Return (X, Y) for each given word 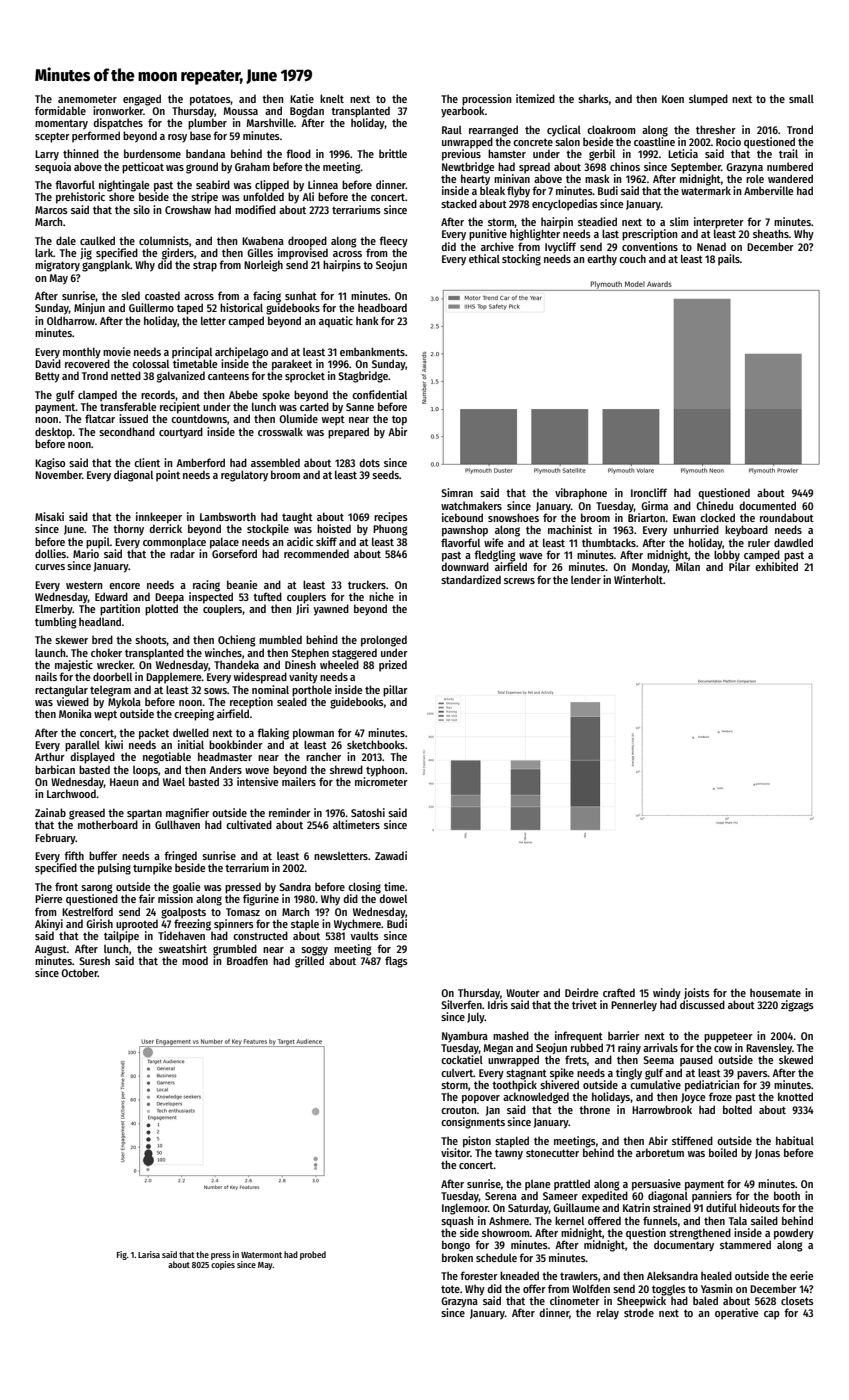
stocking (521, 260)
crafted (619, 992)
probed (313, 1255)
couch (632, 258)
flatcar (100, 418)
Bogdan (307, 112)
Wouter (523, 993)
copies (223, 1265)
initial (191, 744)
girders (178, 254)
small (801, 99)
